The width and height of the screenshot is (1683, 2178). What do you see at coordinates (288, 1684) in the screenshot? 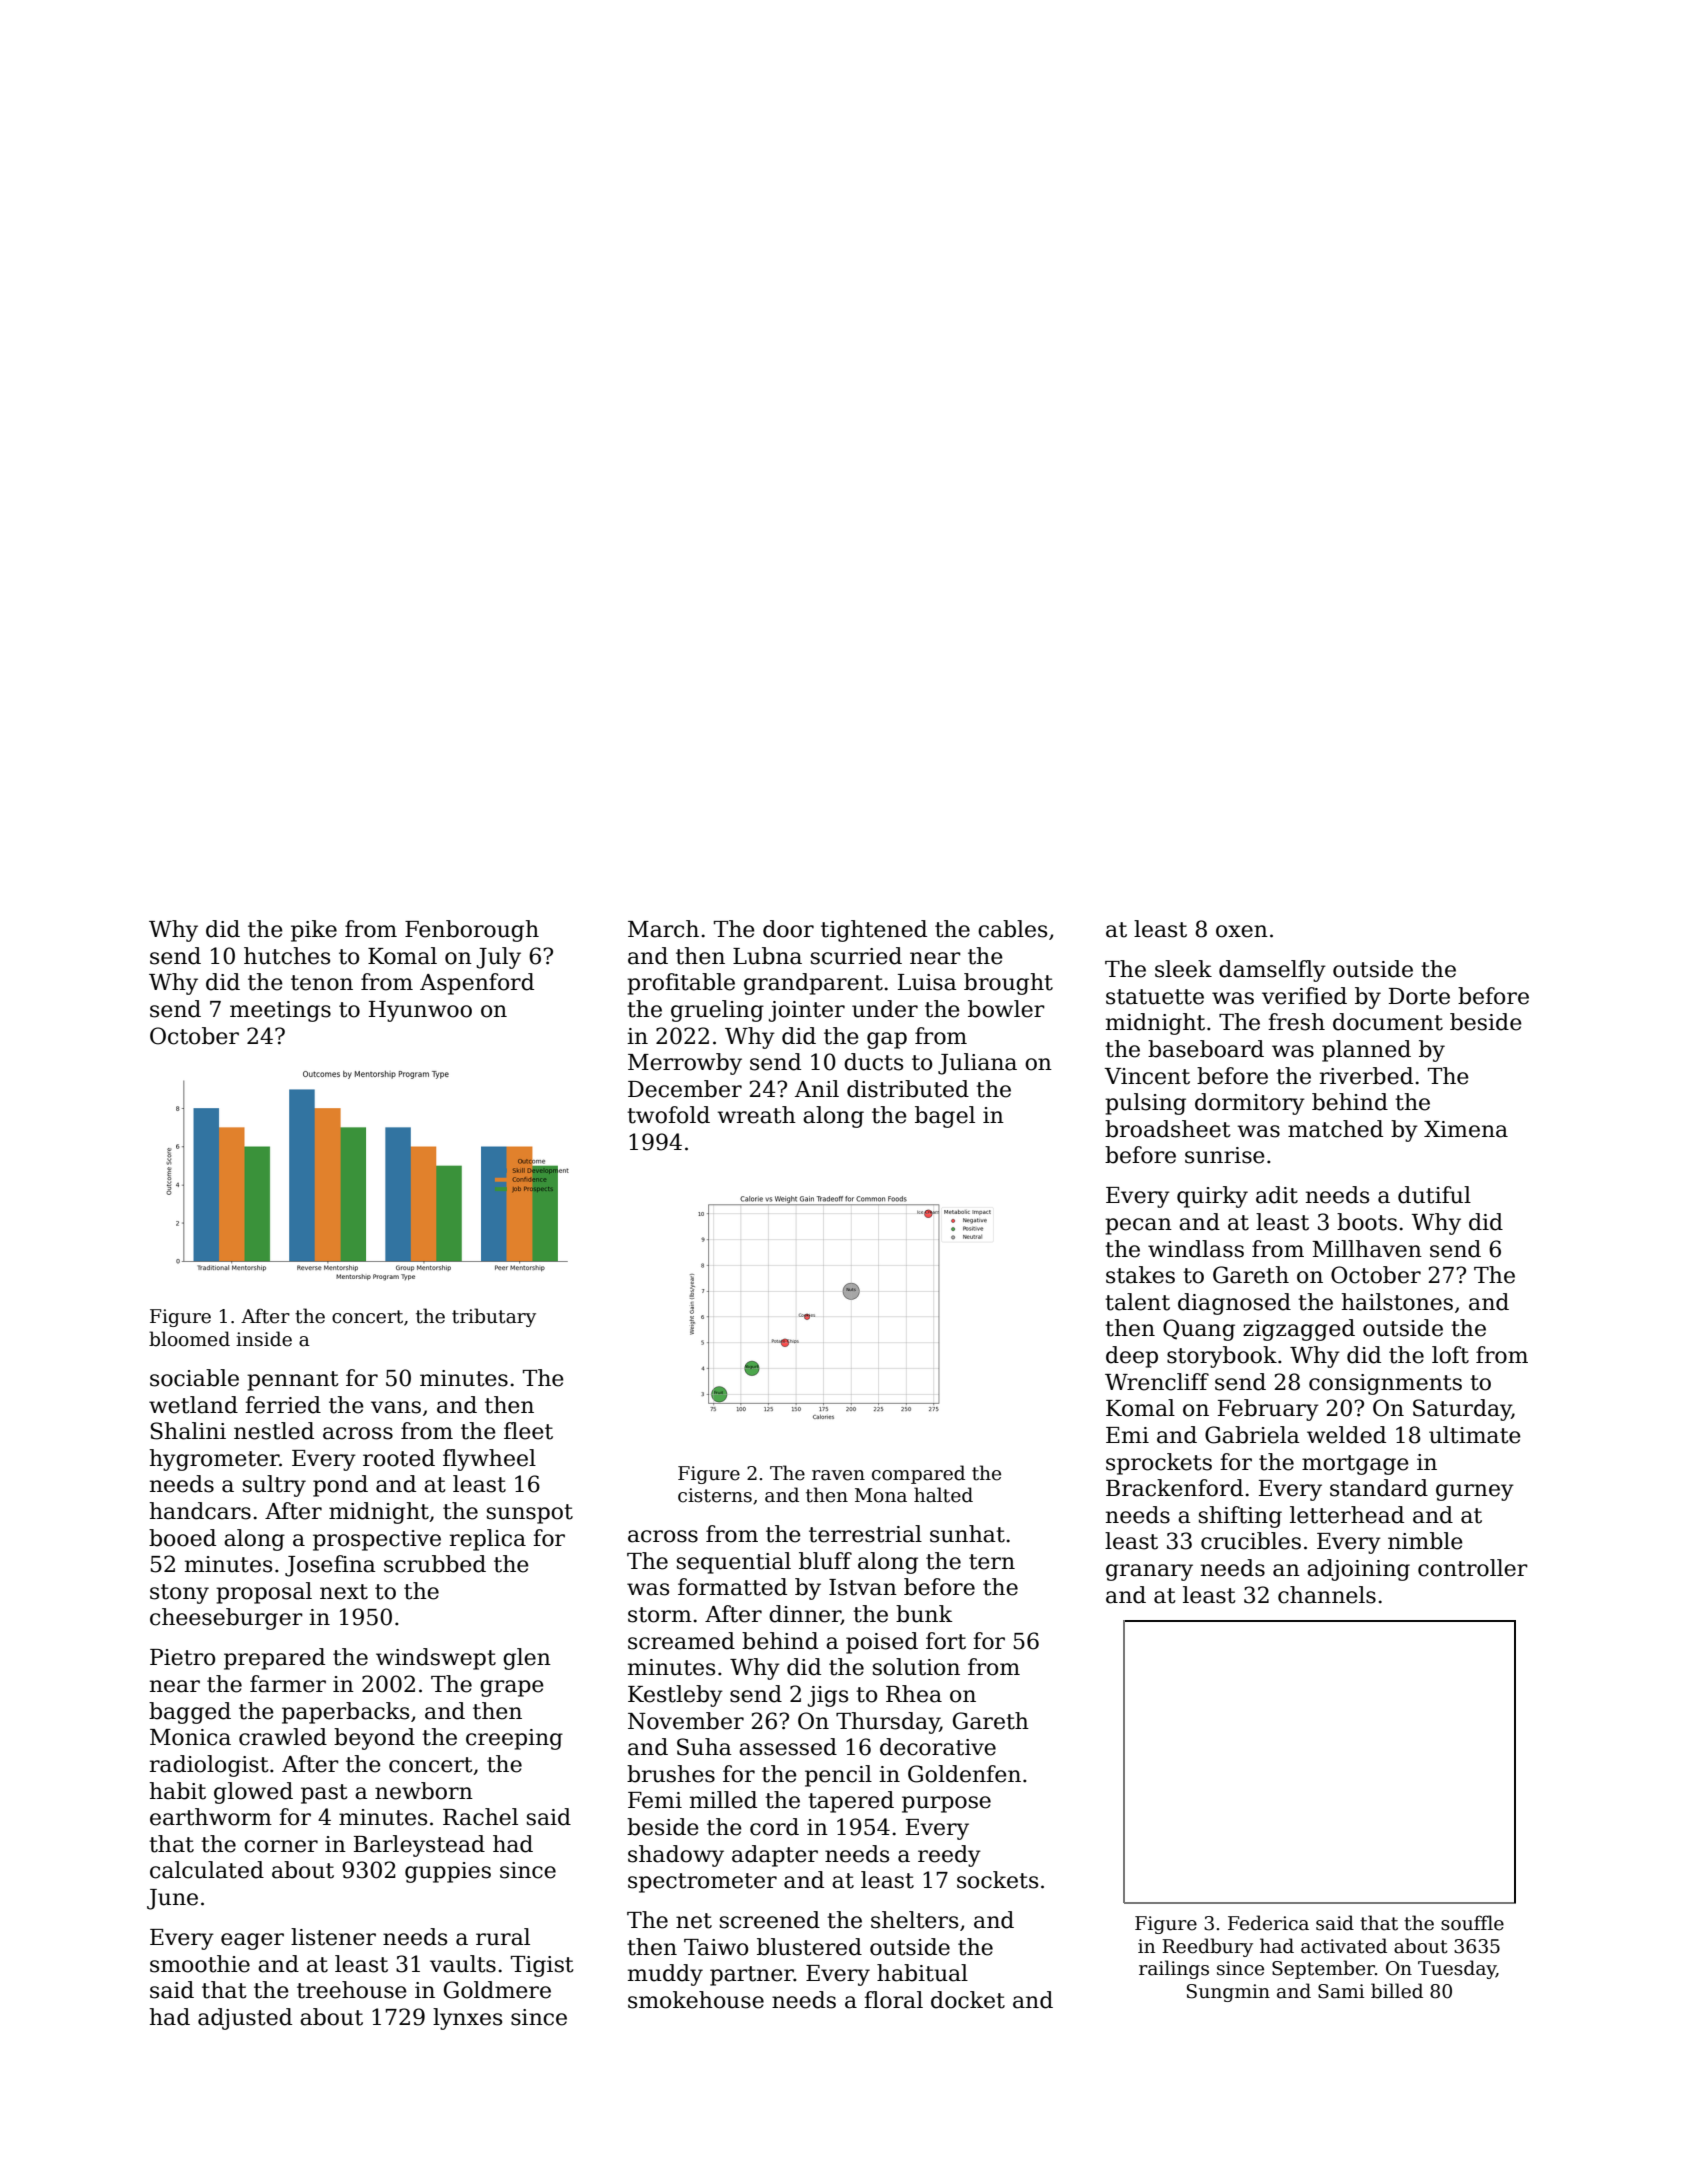
I see `farmer` at bounding box center [288, 1684].
